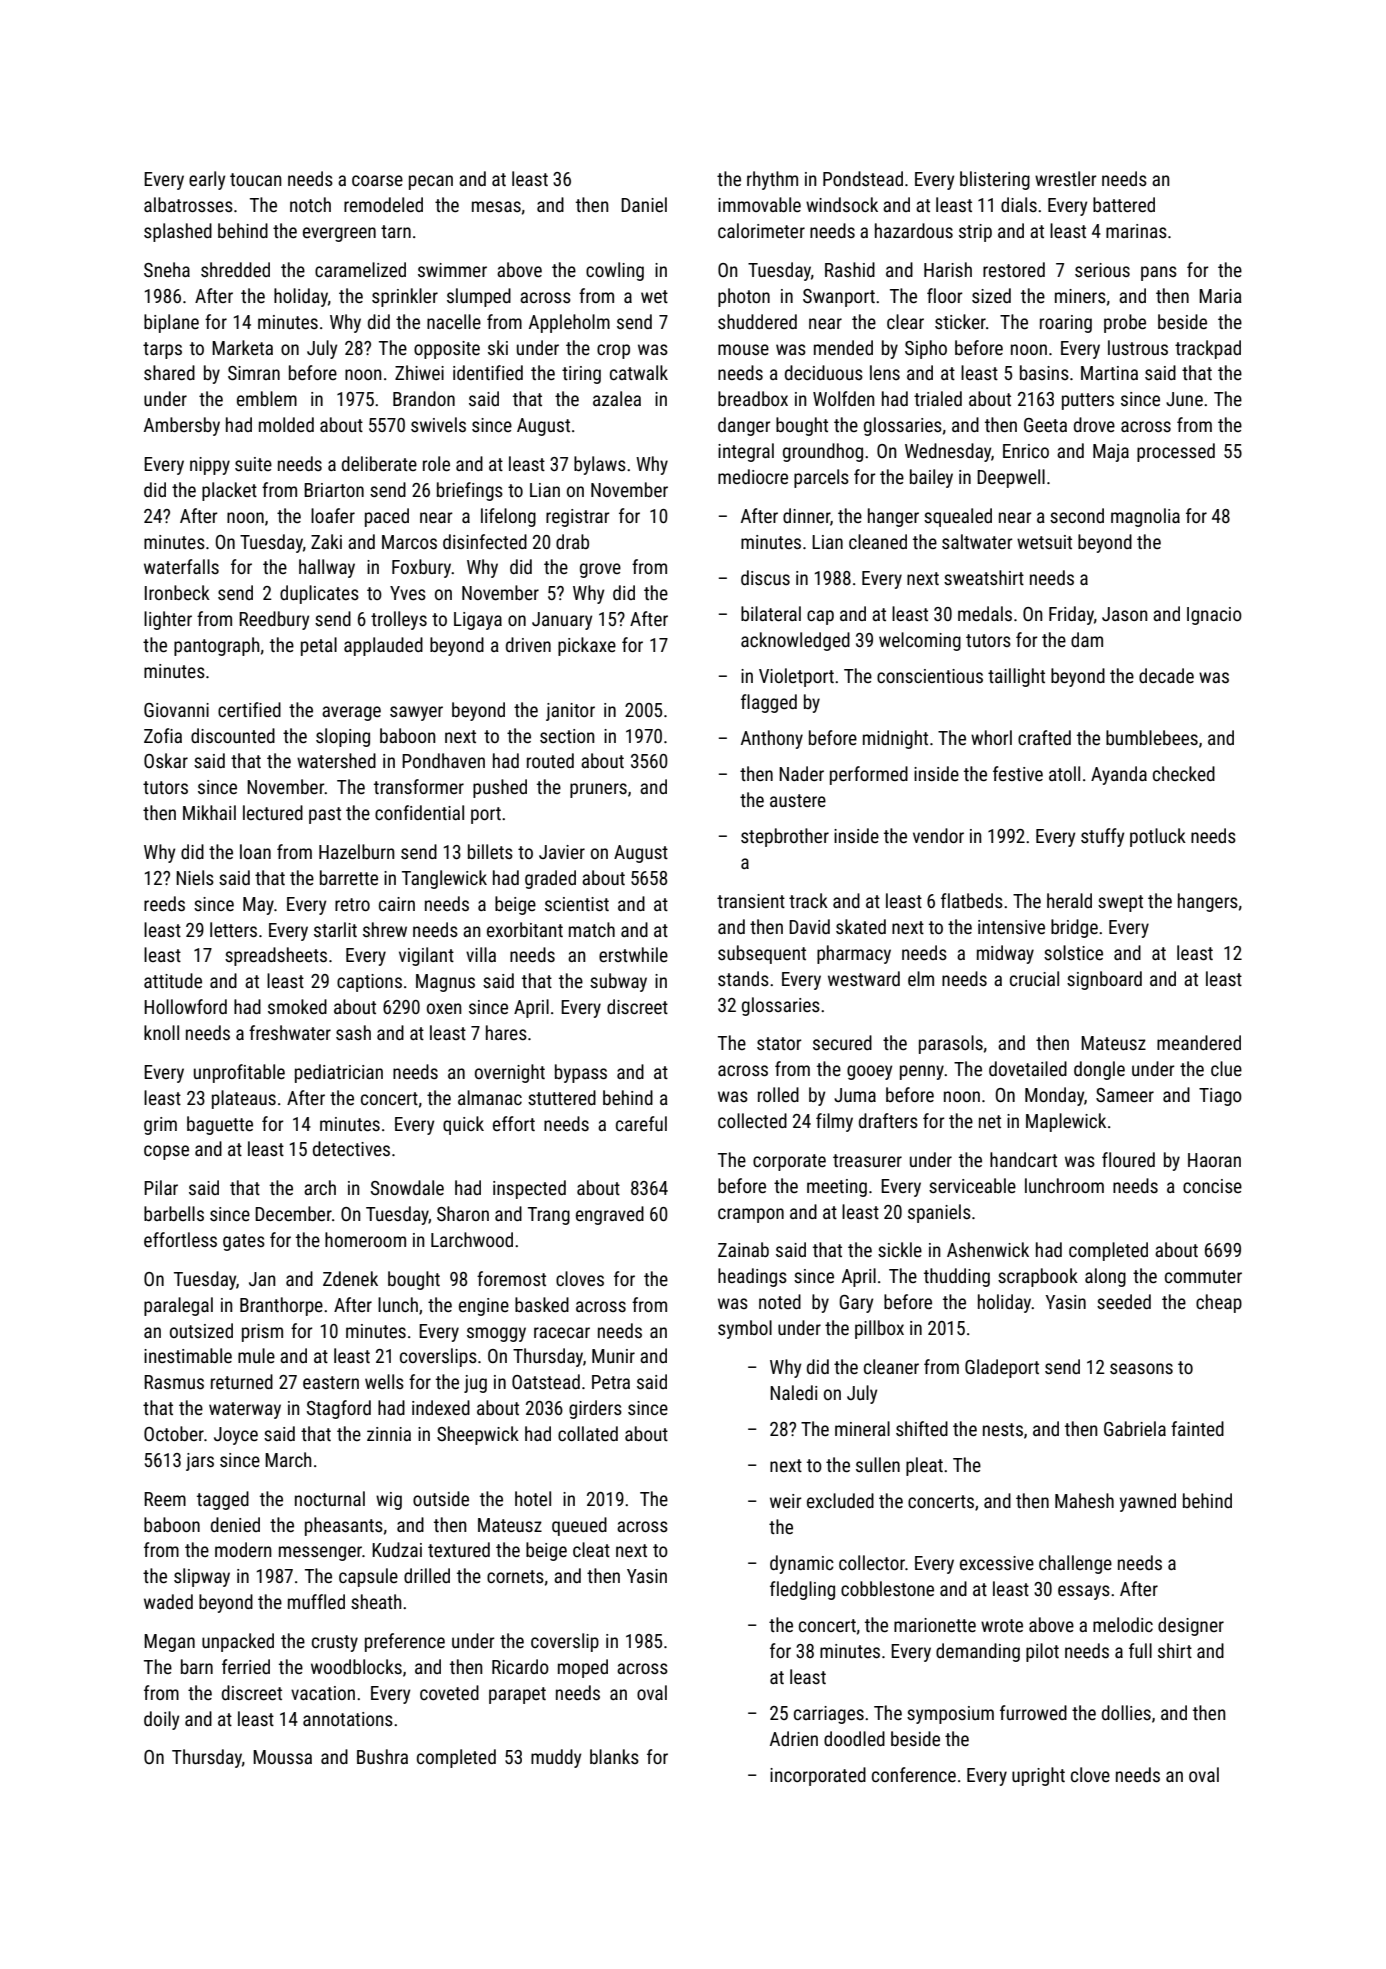 The width and height of the document is (1386, 1969). What do you see at coordinates (785, 837) in the document?
I see `stepbrother` at bounding box center [785, 837].
